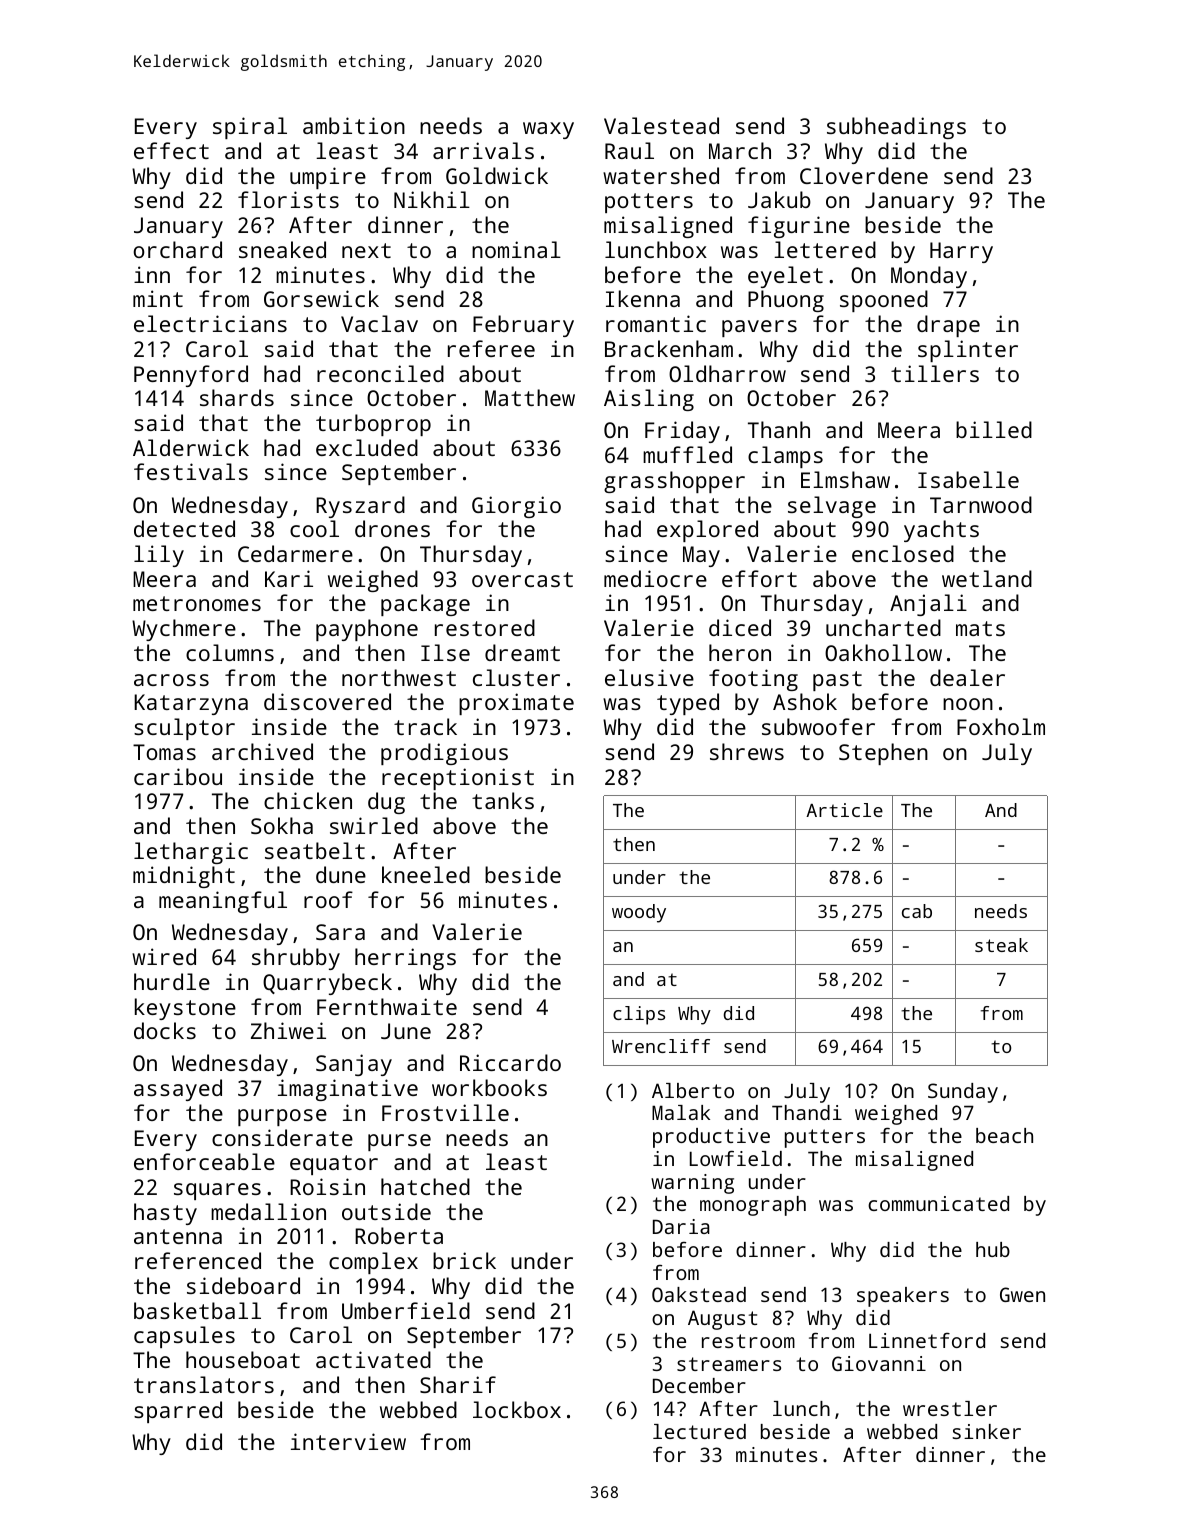 The width and height of the image is (1180, 1527). I want to click on tanks, so click(503, 800).
